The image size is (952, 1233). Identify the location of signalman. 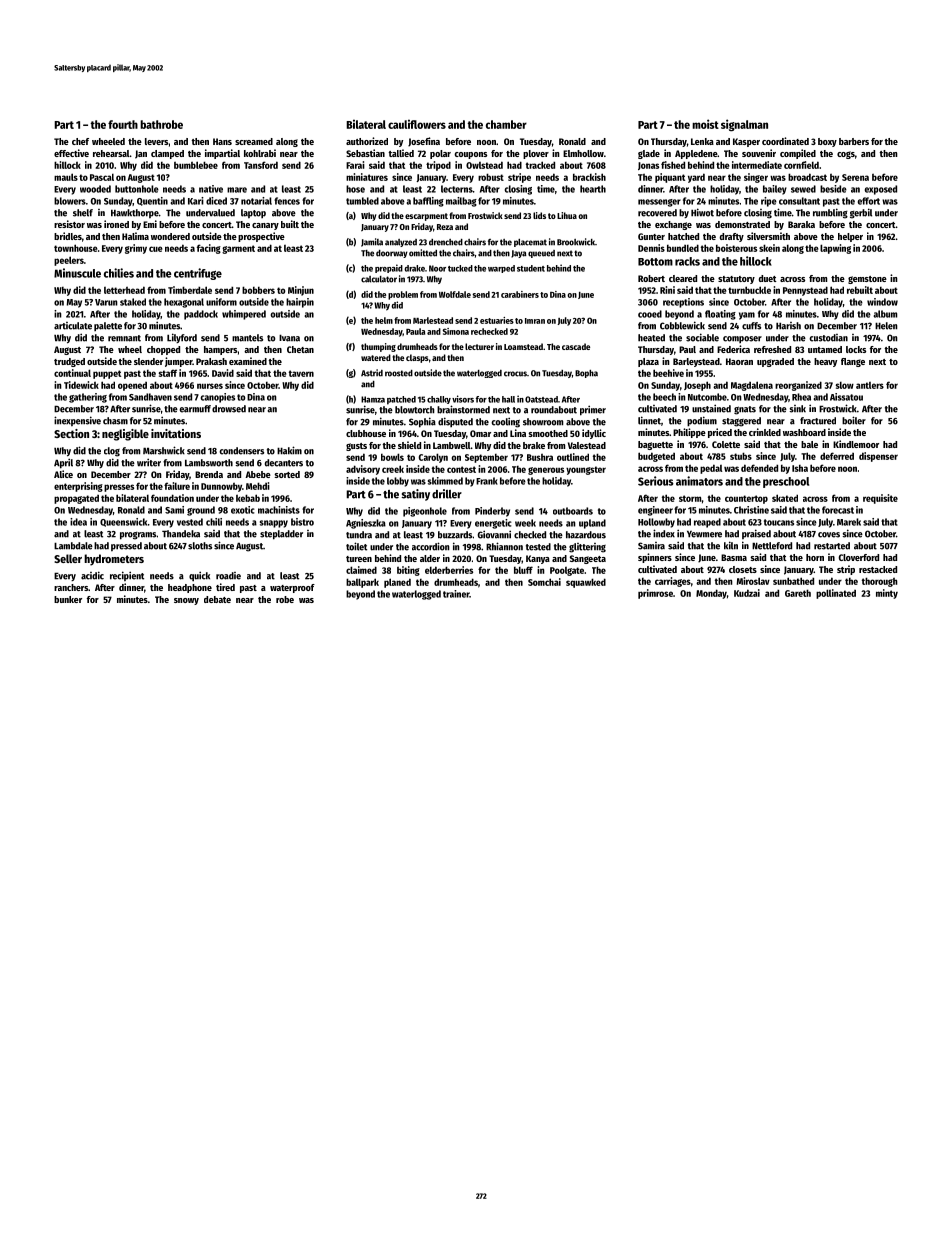
(744, 125).
